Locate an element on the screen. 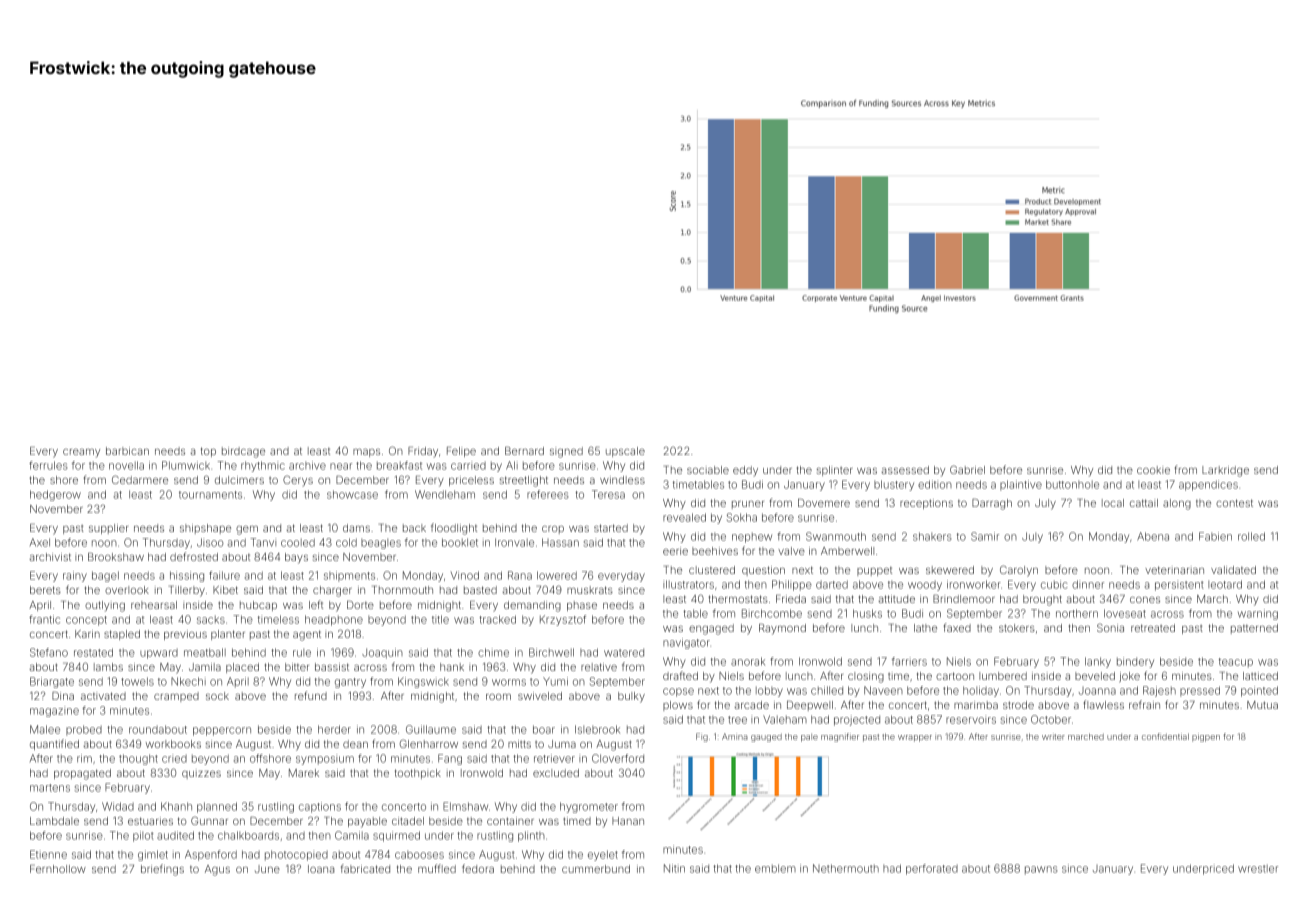 Image resolution: width=1308 pixels, height=924 pixels. Cedarmere is located at coordinates (140, 479).
